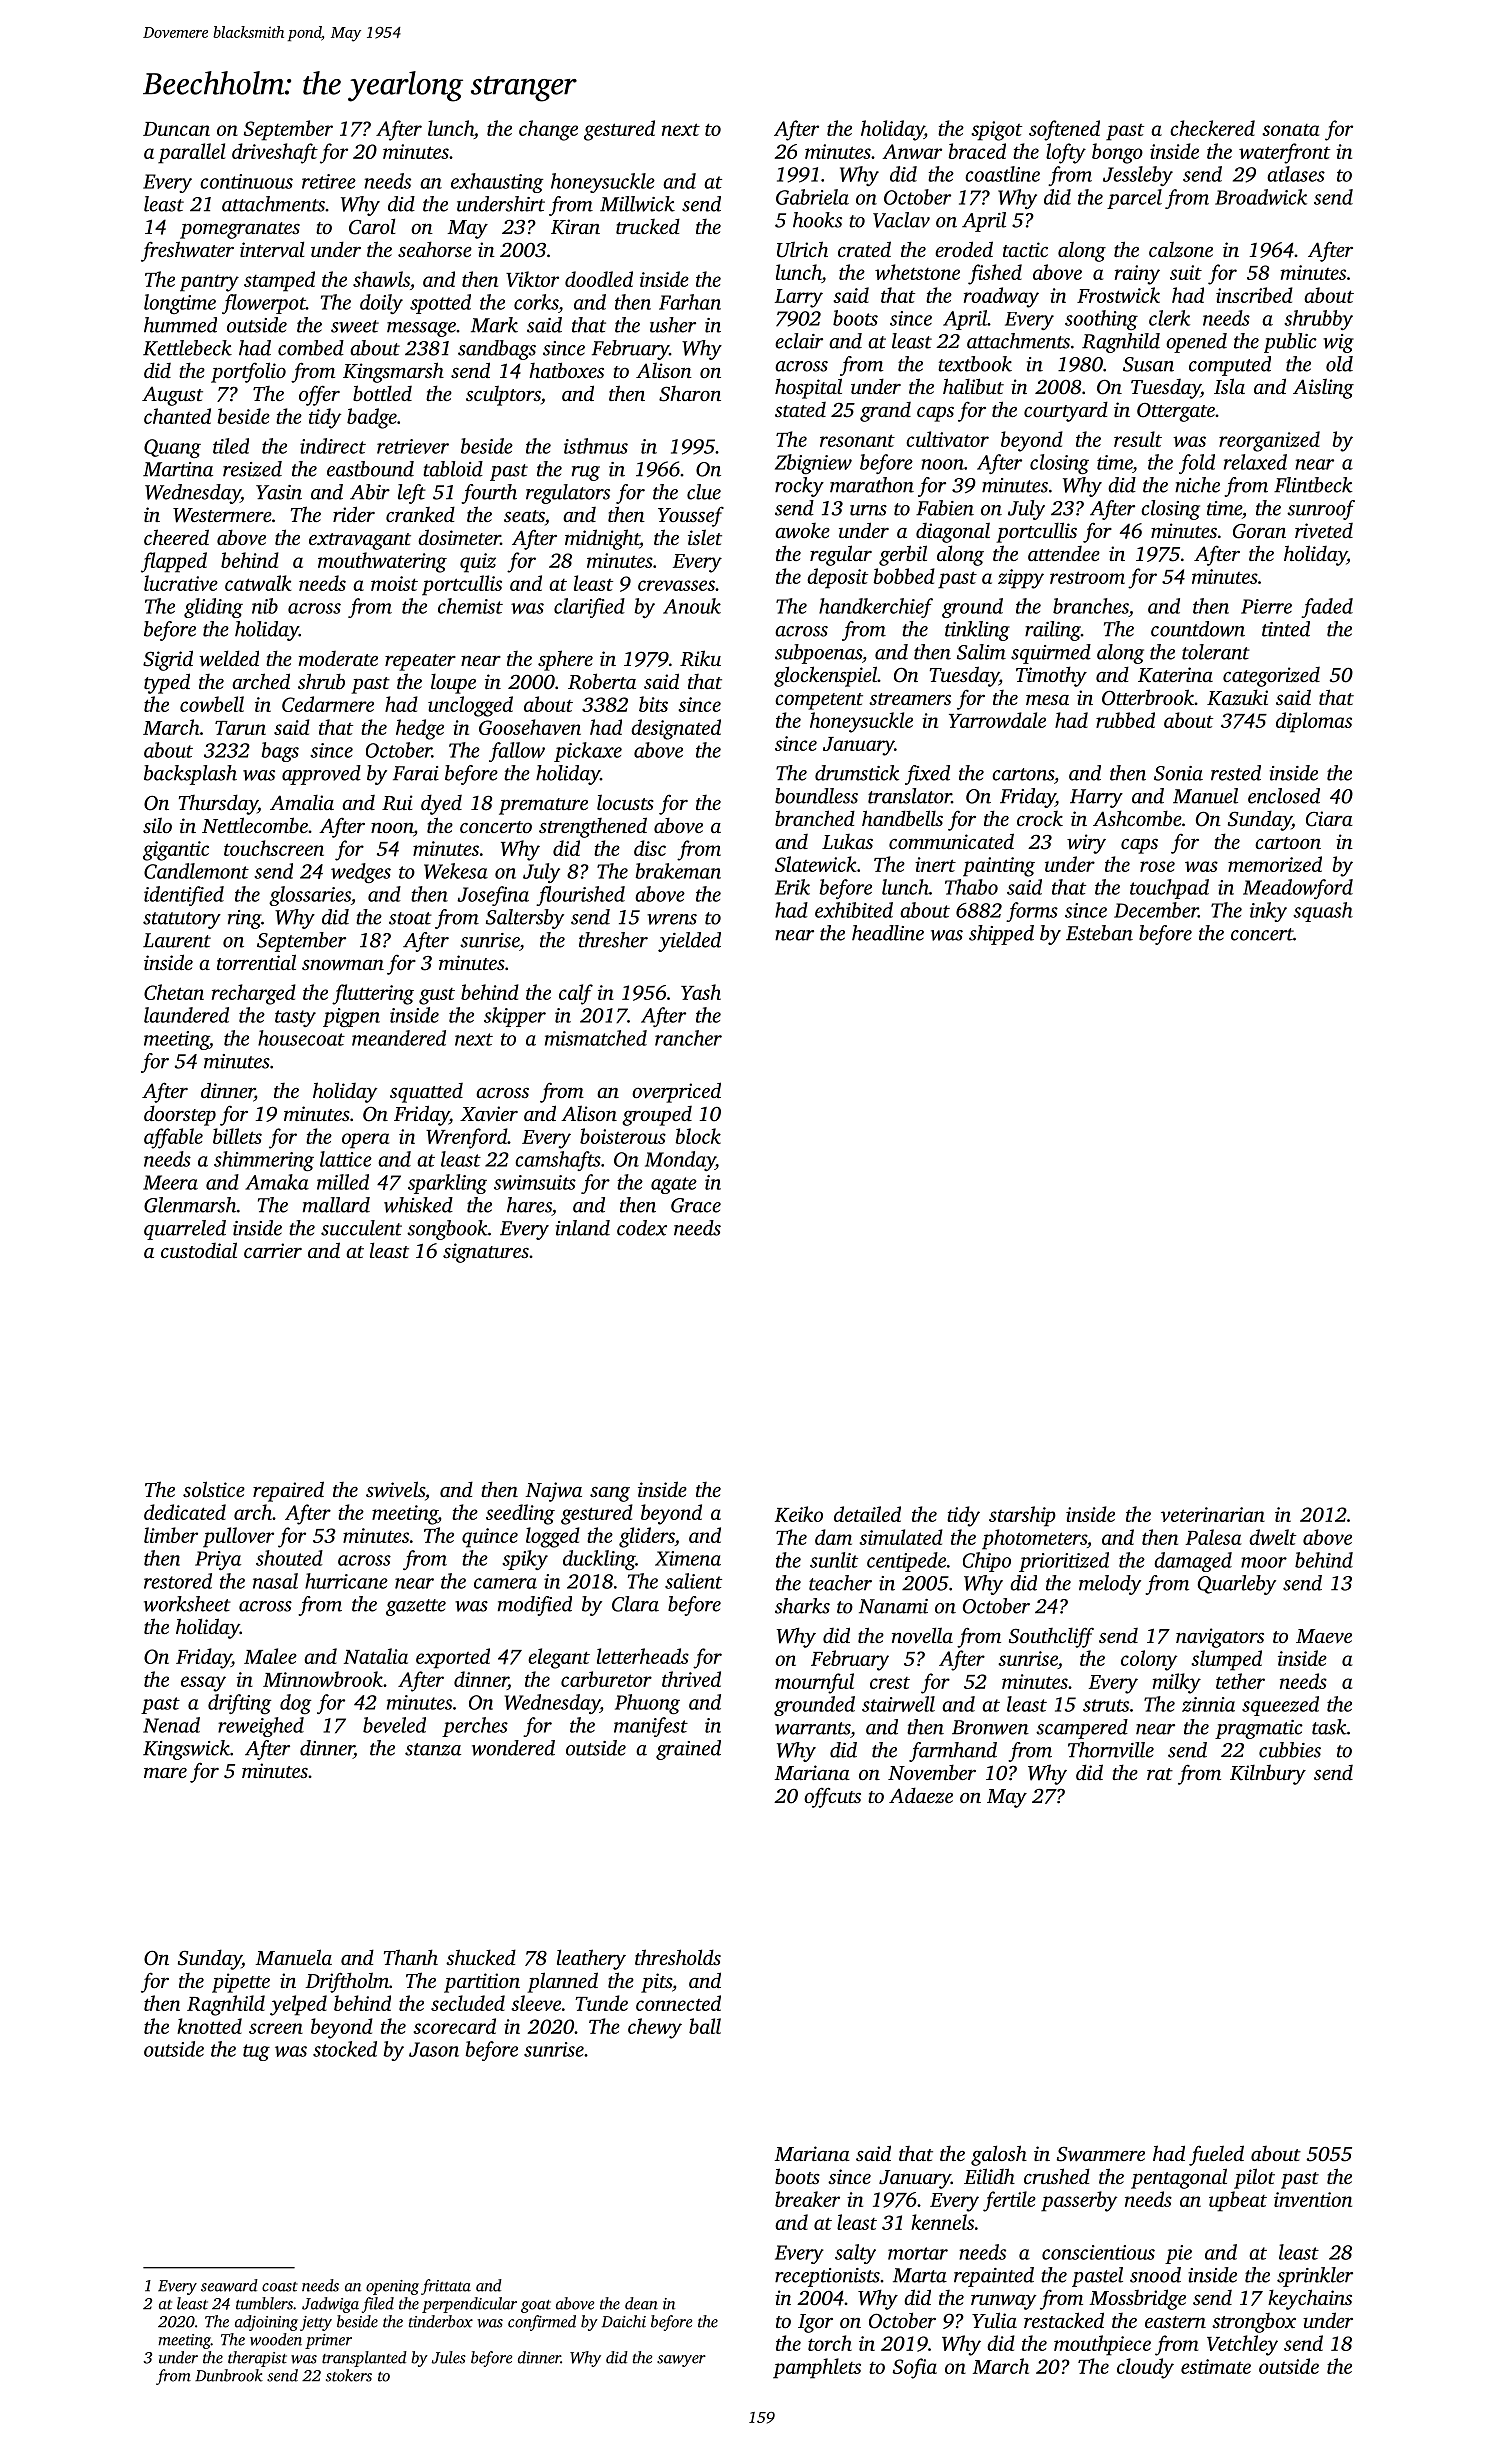  What do you see at coordinates (378, 2305) in the screenshot?
I see `filed` at bounding box center [378, 2305].
